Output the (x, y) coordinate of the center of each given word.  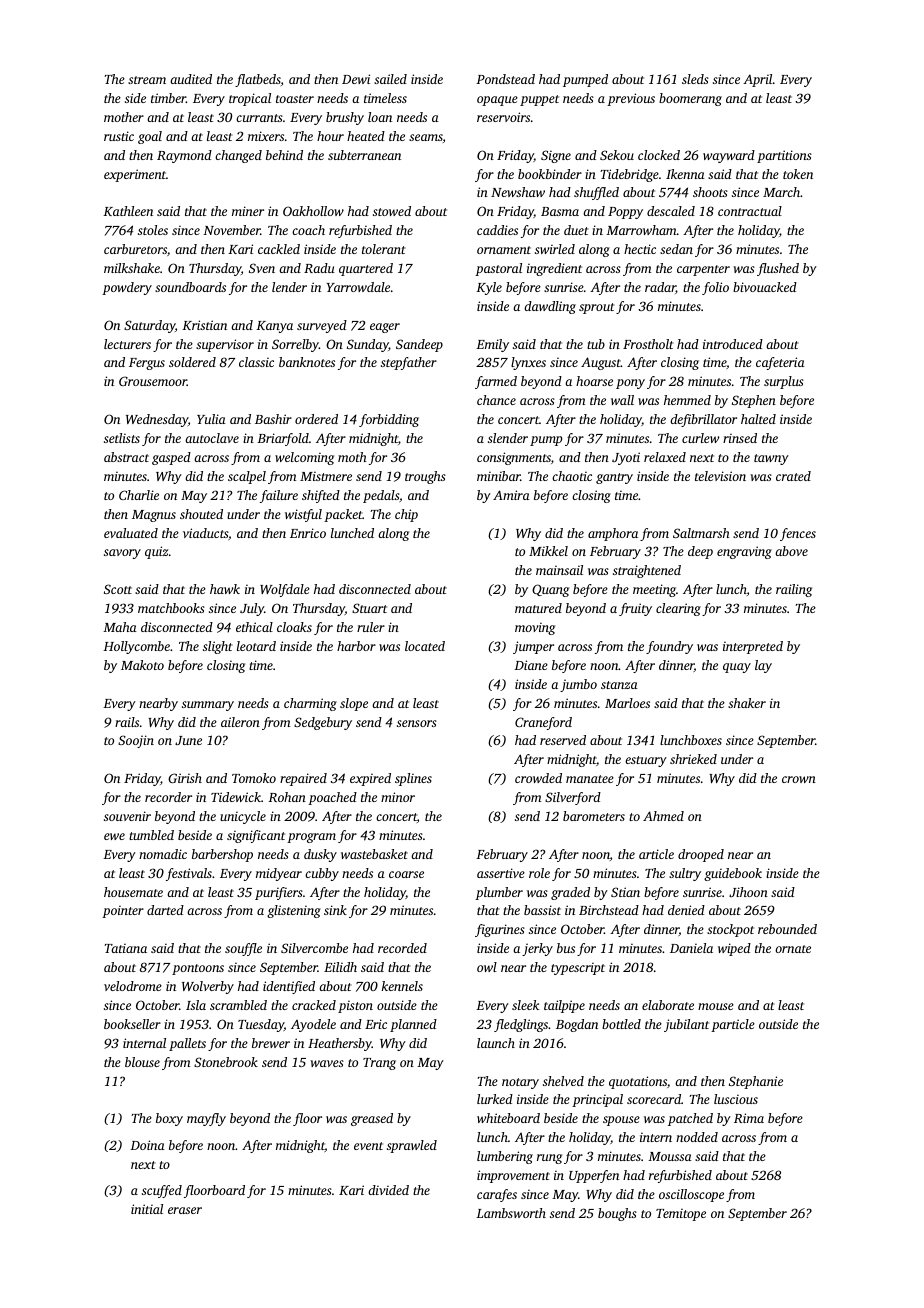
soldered (192, 362)
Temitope (681, 1214)
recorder (168, 797)
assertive (501, 873)
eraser (185, 1210)
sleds (695, 79)
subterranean (364, 155)
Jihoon (748, 892)
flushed (778, 269)
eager (385, 328)
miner (248, 211)
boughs (617, 1214)
